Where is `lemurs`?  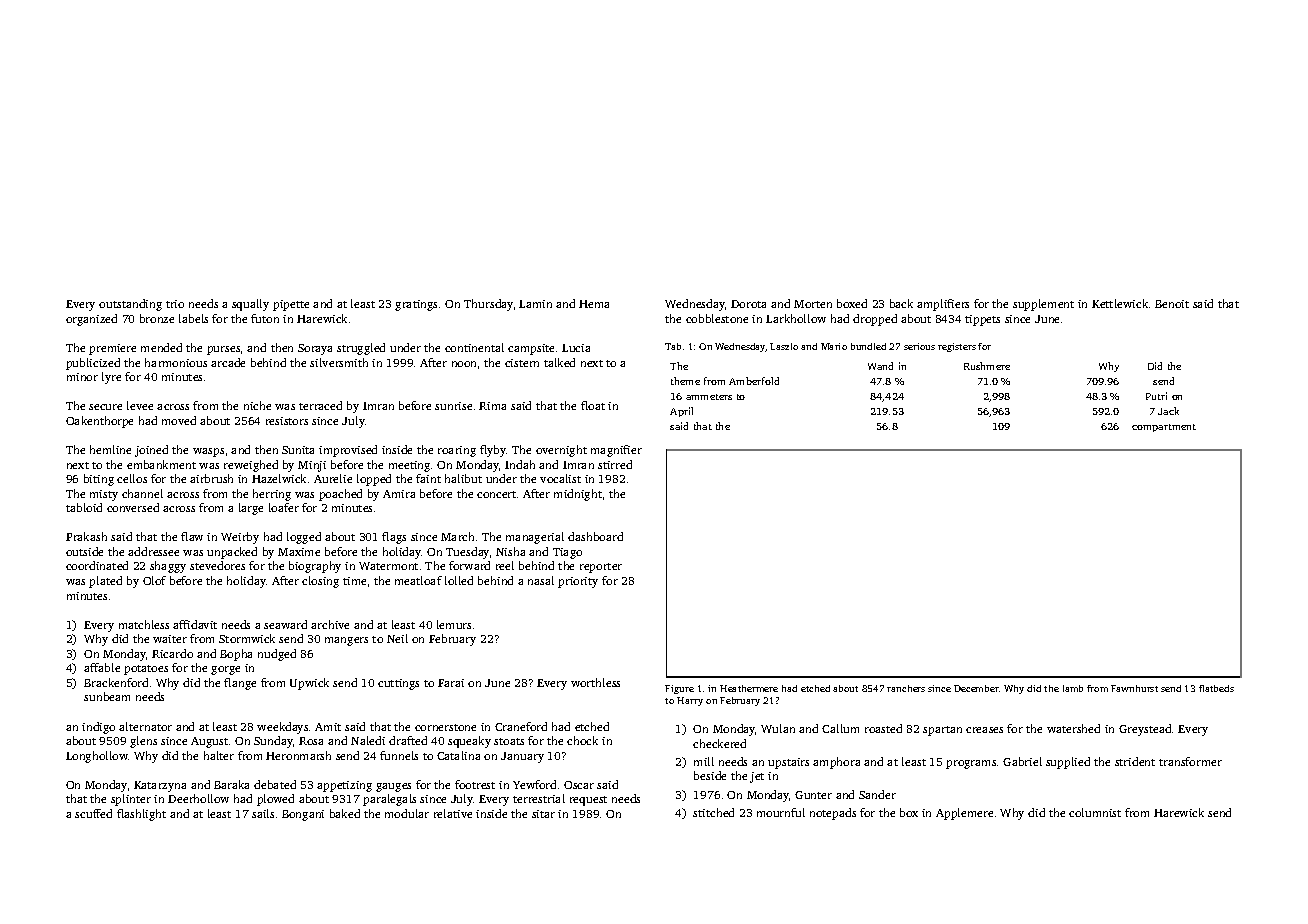
lemurs is located at coordinates (454, 624).
